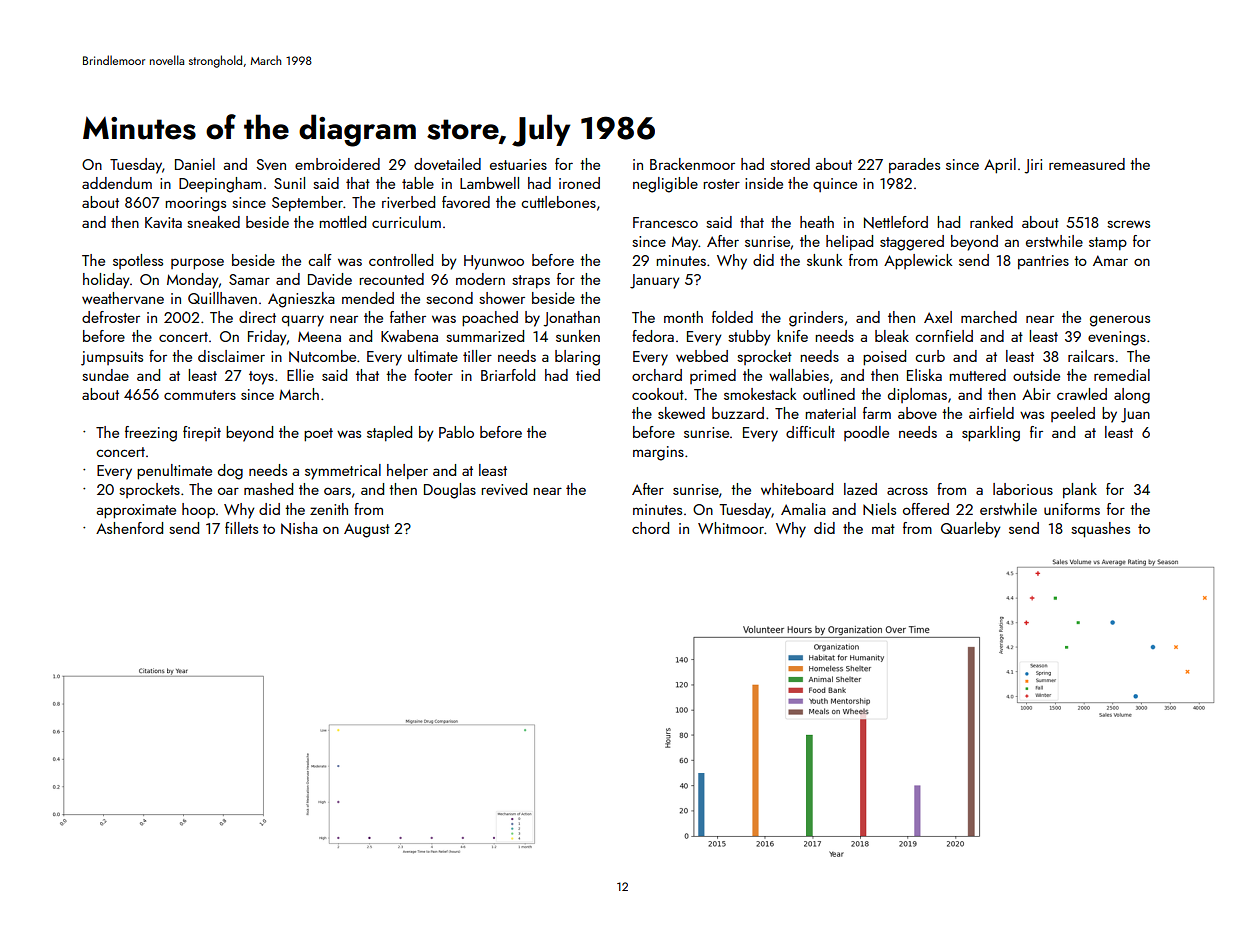 This image has height=952, width=1233. Describe the element at coordinates (1120, 321) in the image. I see `generous` at that location.
